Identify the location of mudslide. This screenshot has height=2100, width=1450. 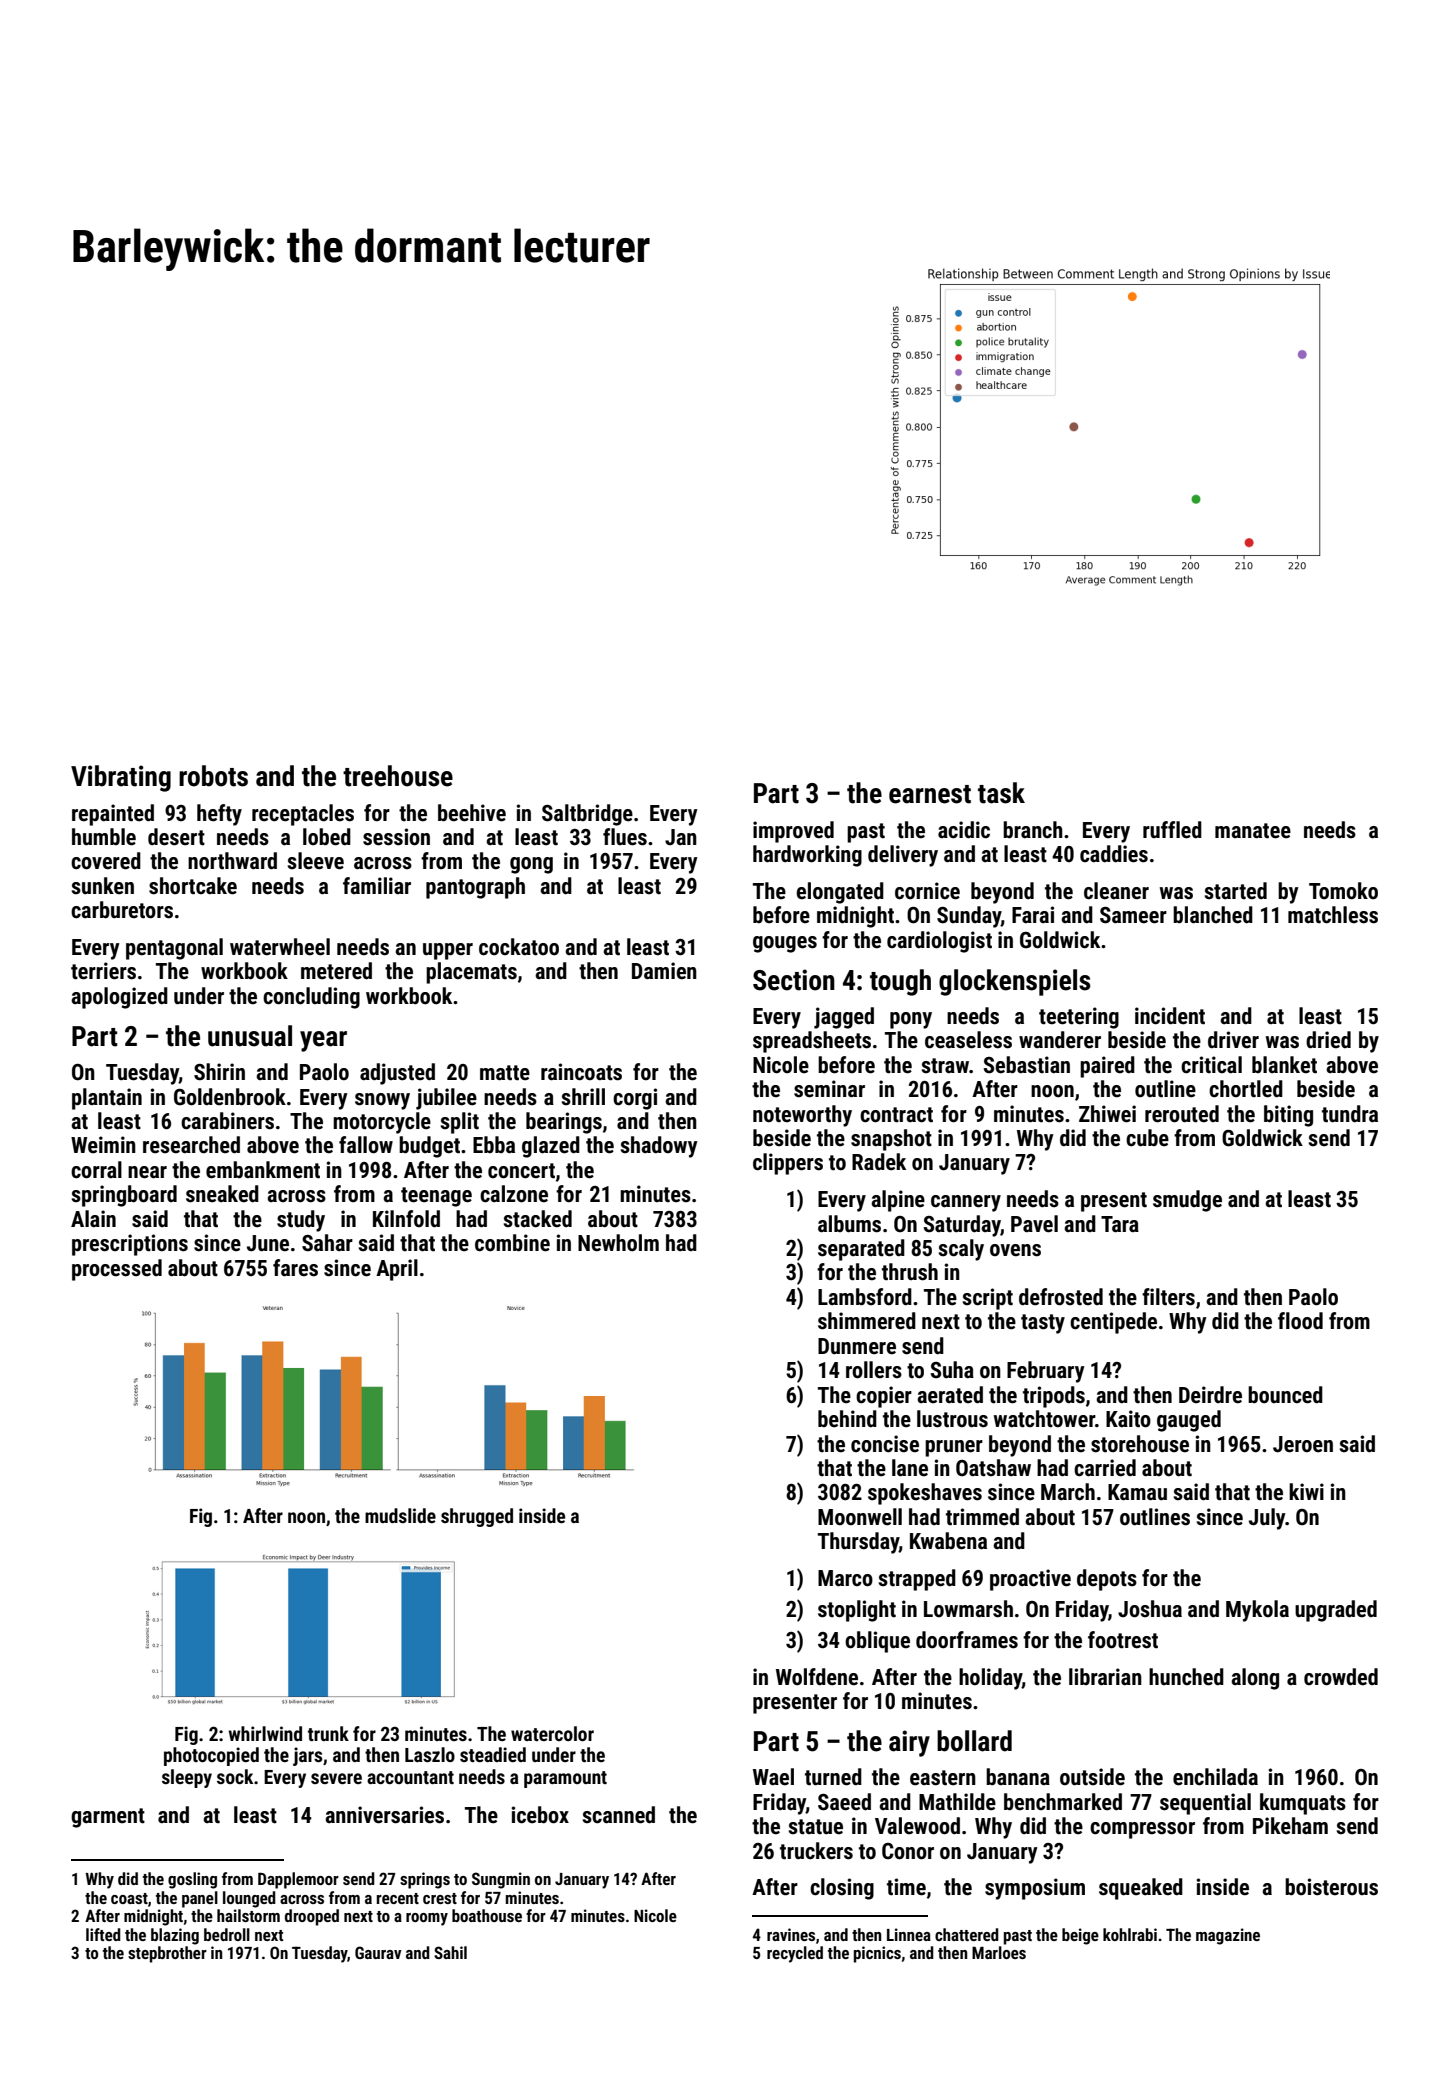
(400, 1515).
